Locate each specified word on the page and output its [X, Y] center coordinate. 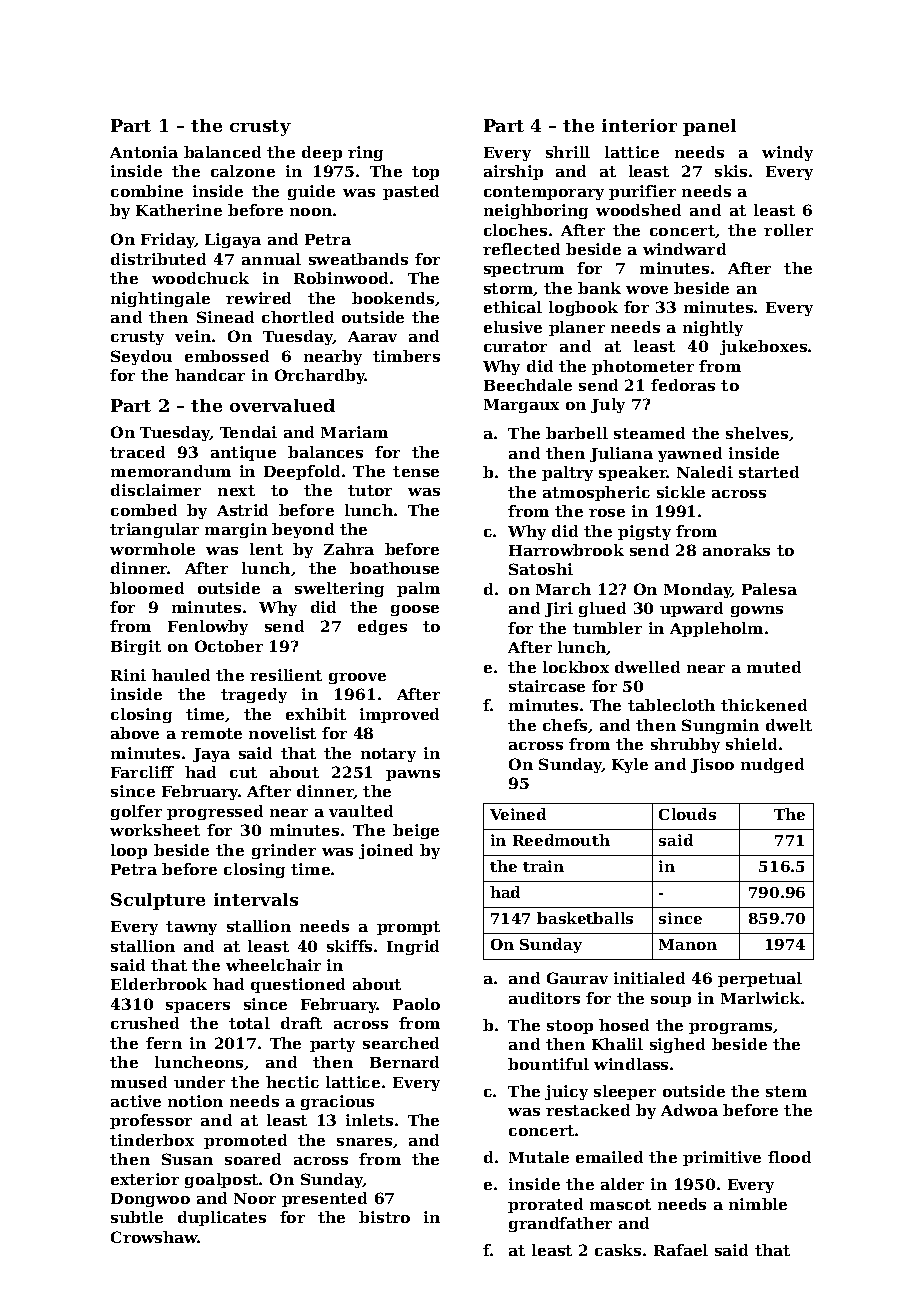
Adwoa [689, 1110]
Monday [698, 590]
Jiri [559, 609]
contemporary [544, 193]
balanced [222, 152]
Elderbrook [159, 984]
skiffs [349, 946]
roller [788, 230]
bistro [384, 1217]
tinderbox [152, 1140]
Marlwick [760, 998]
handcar [210, 375]
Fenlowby [208, 627]
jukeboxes [763, 347]
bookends [393, 298]
